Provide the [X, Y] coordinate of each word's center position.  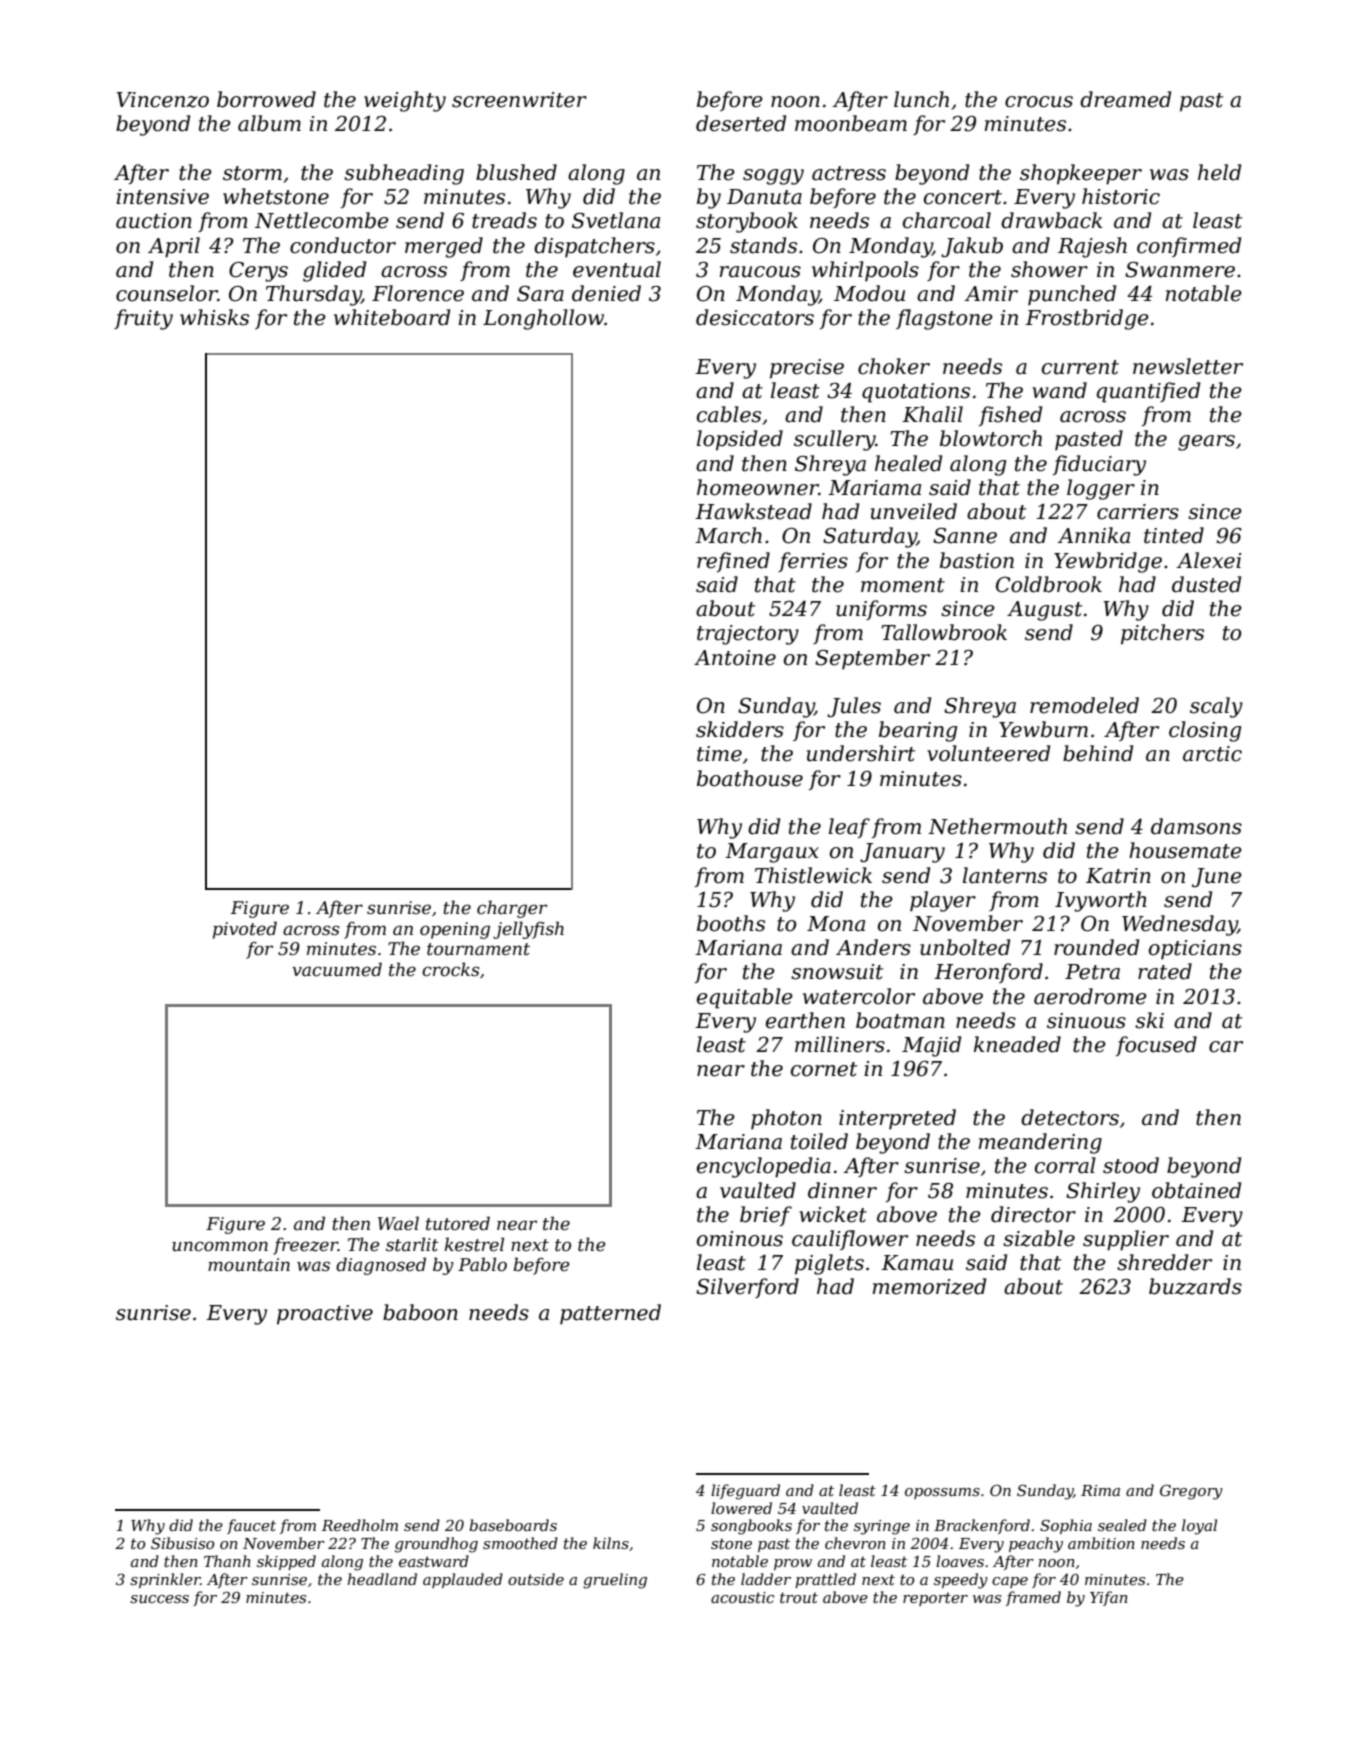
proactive [325, 1315]
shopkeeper [1081, 174]
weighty [405, 101]
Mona [836, 924]
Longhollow [543, 319]
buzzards [1195, 1286]
